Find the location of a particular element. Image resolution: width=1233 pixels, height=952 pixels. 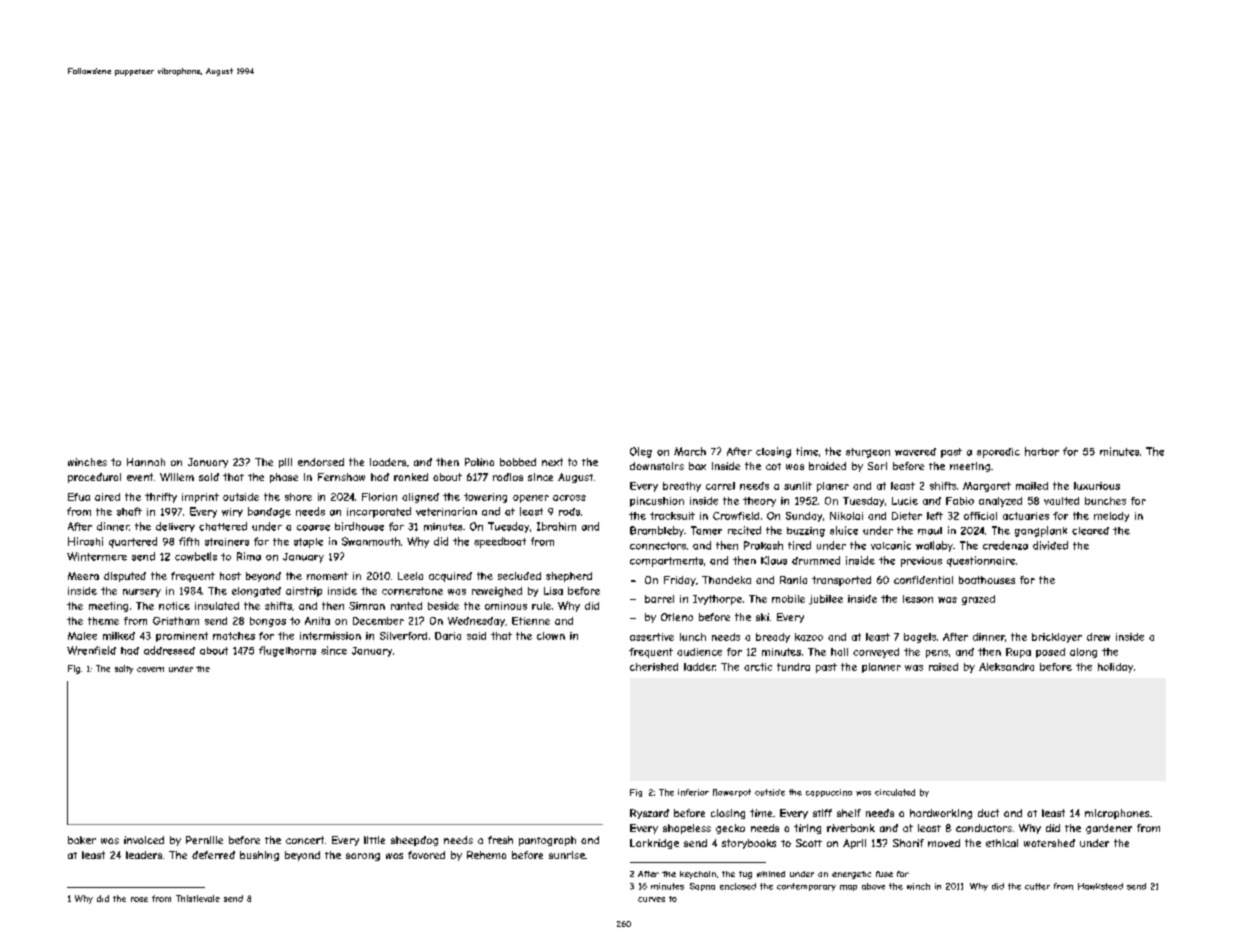

official is located at coordinates (980, 516).
